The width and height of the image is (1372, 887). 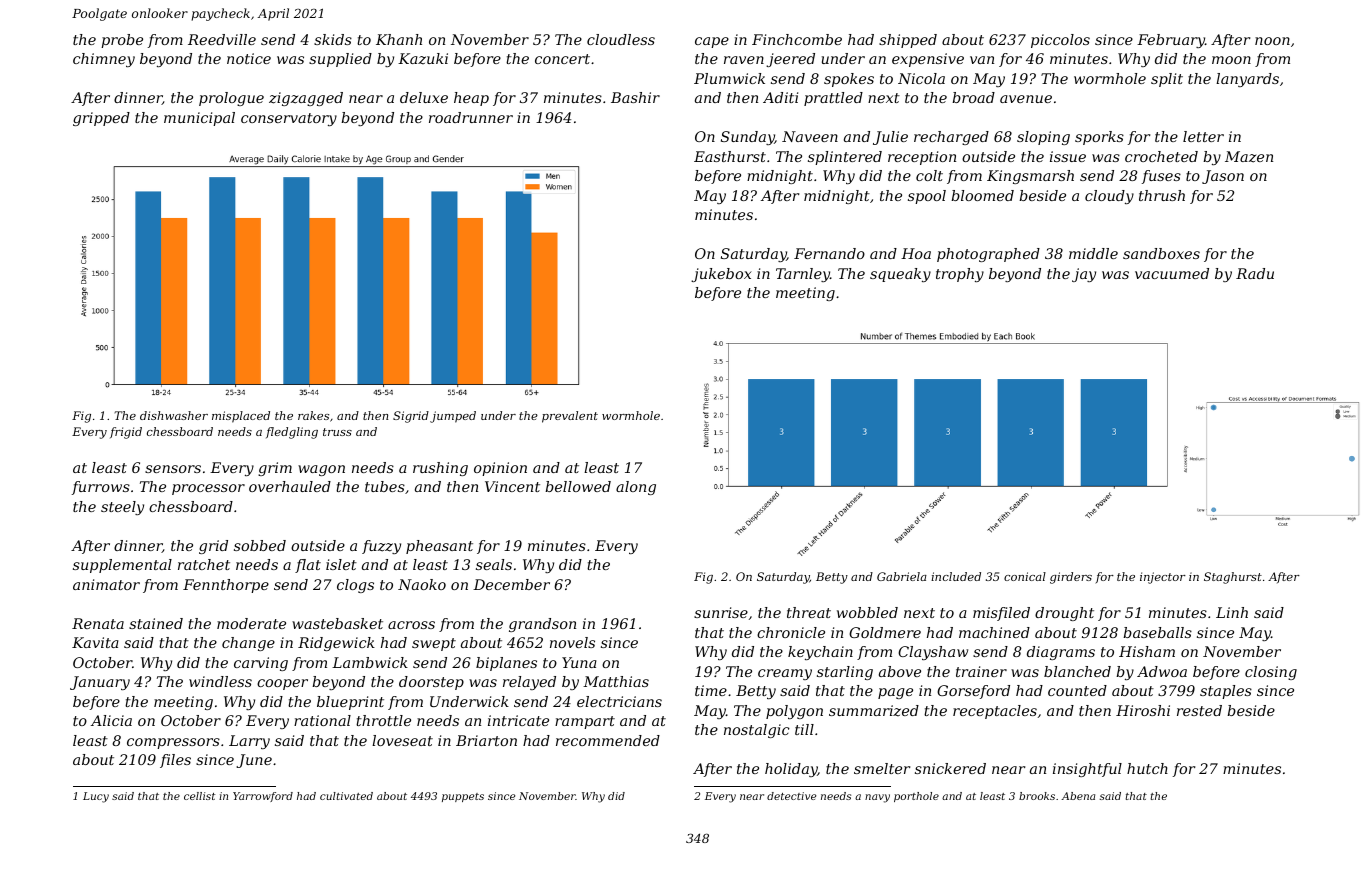 What do you see at coordinates (463, 797) in the image?
I see `puppets` at bounding box center [463, 797].
